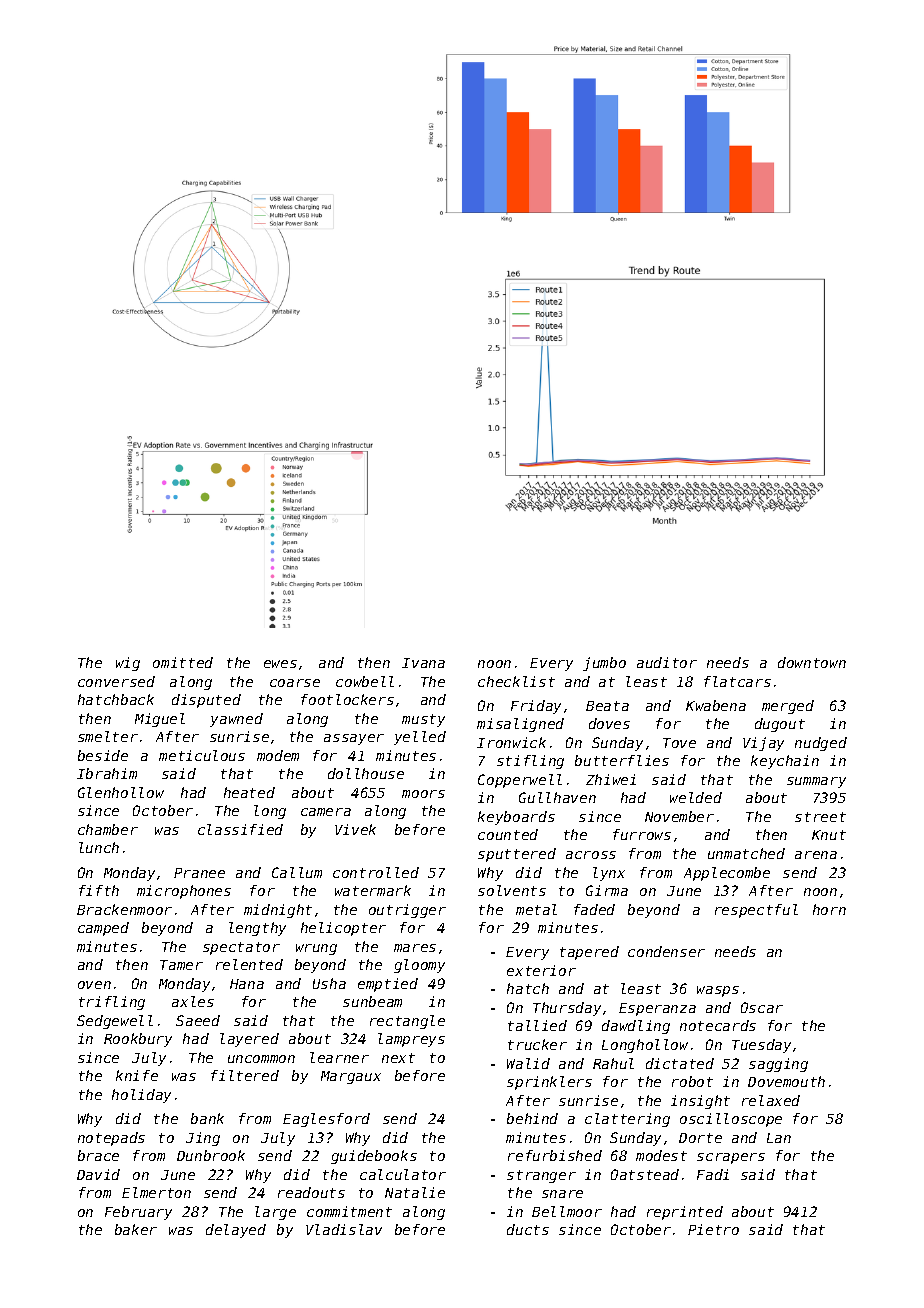 The width and height of the screenshot is (924, 1308). What do you see at coordinates (713, 1229) in the screenshot?
I see `Pietro` at bounding box center [713, 1229].
